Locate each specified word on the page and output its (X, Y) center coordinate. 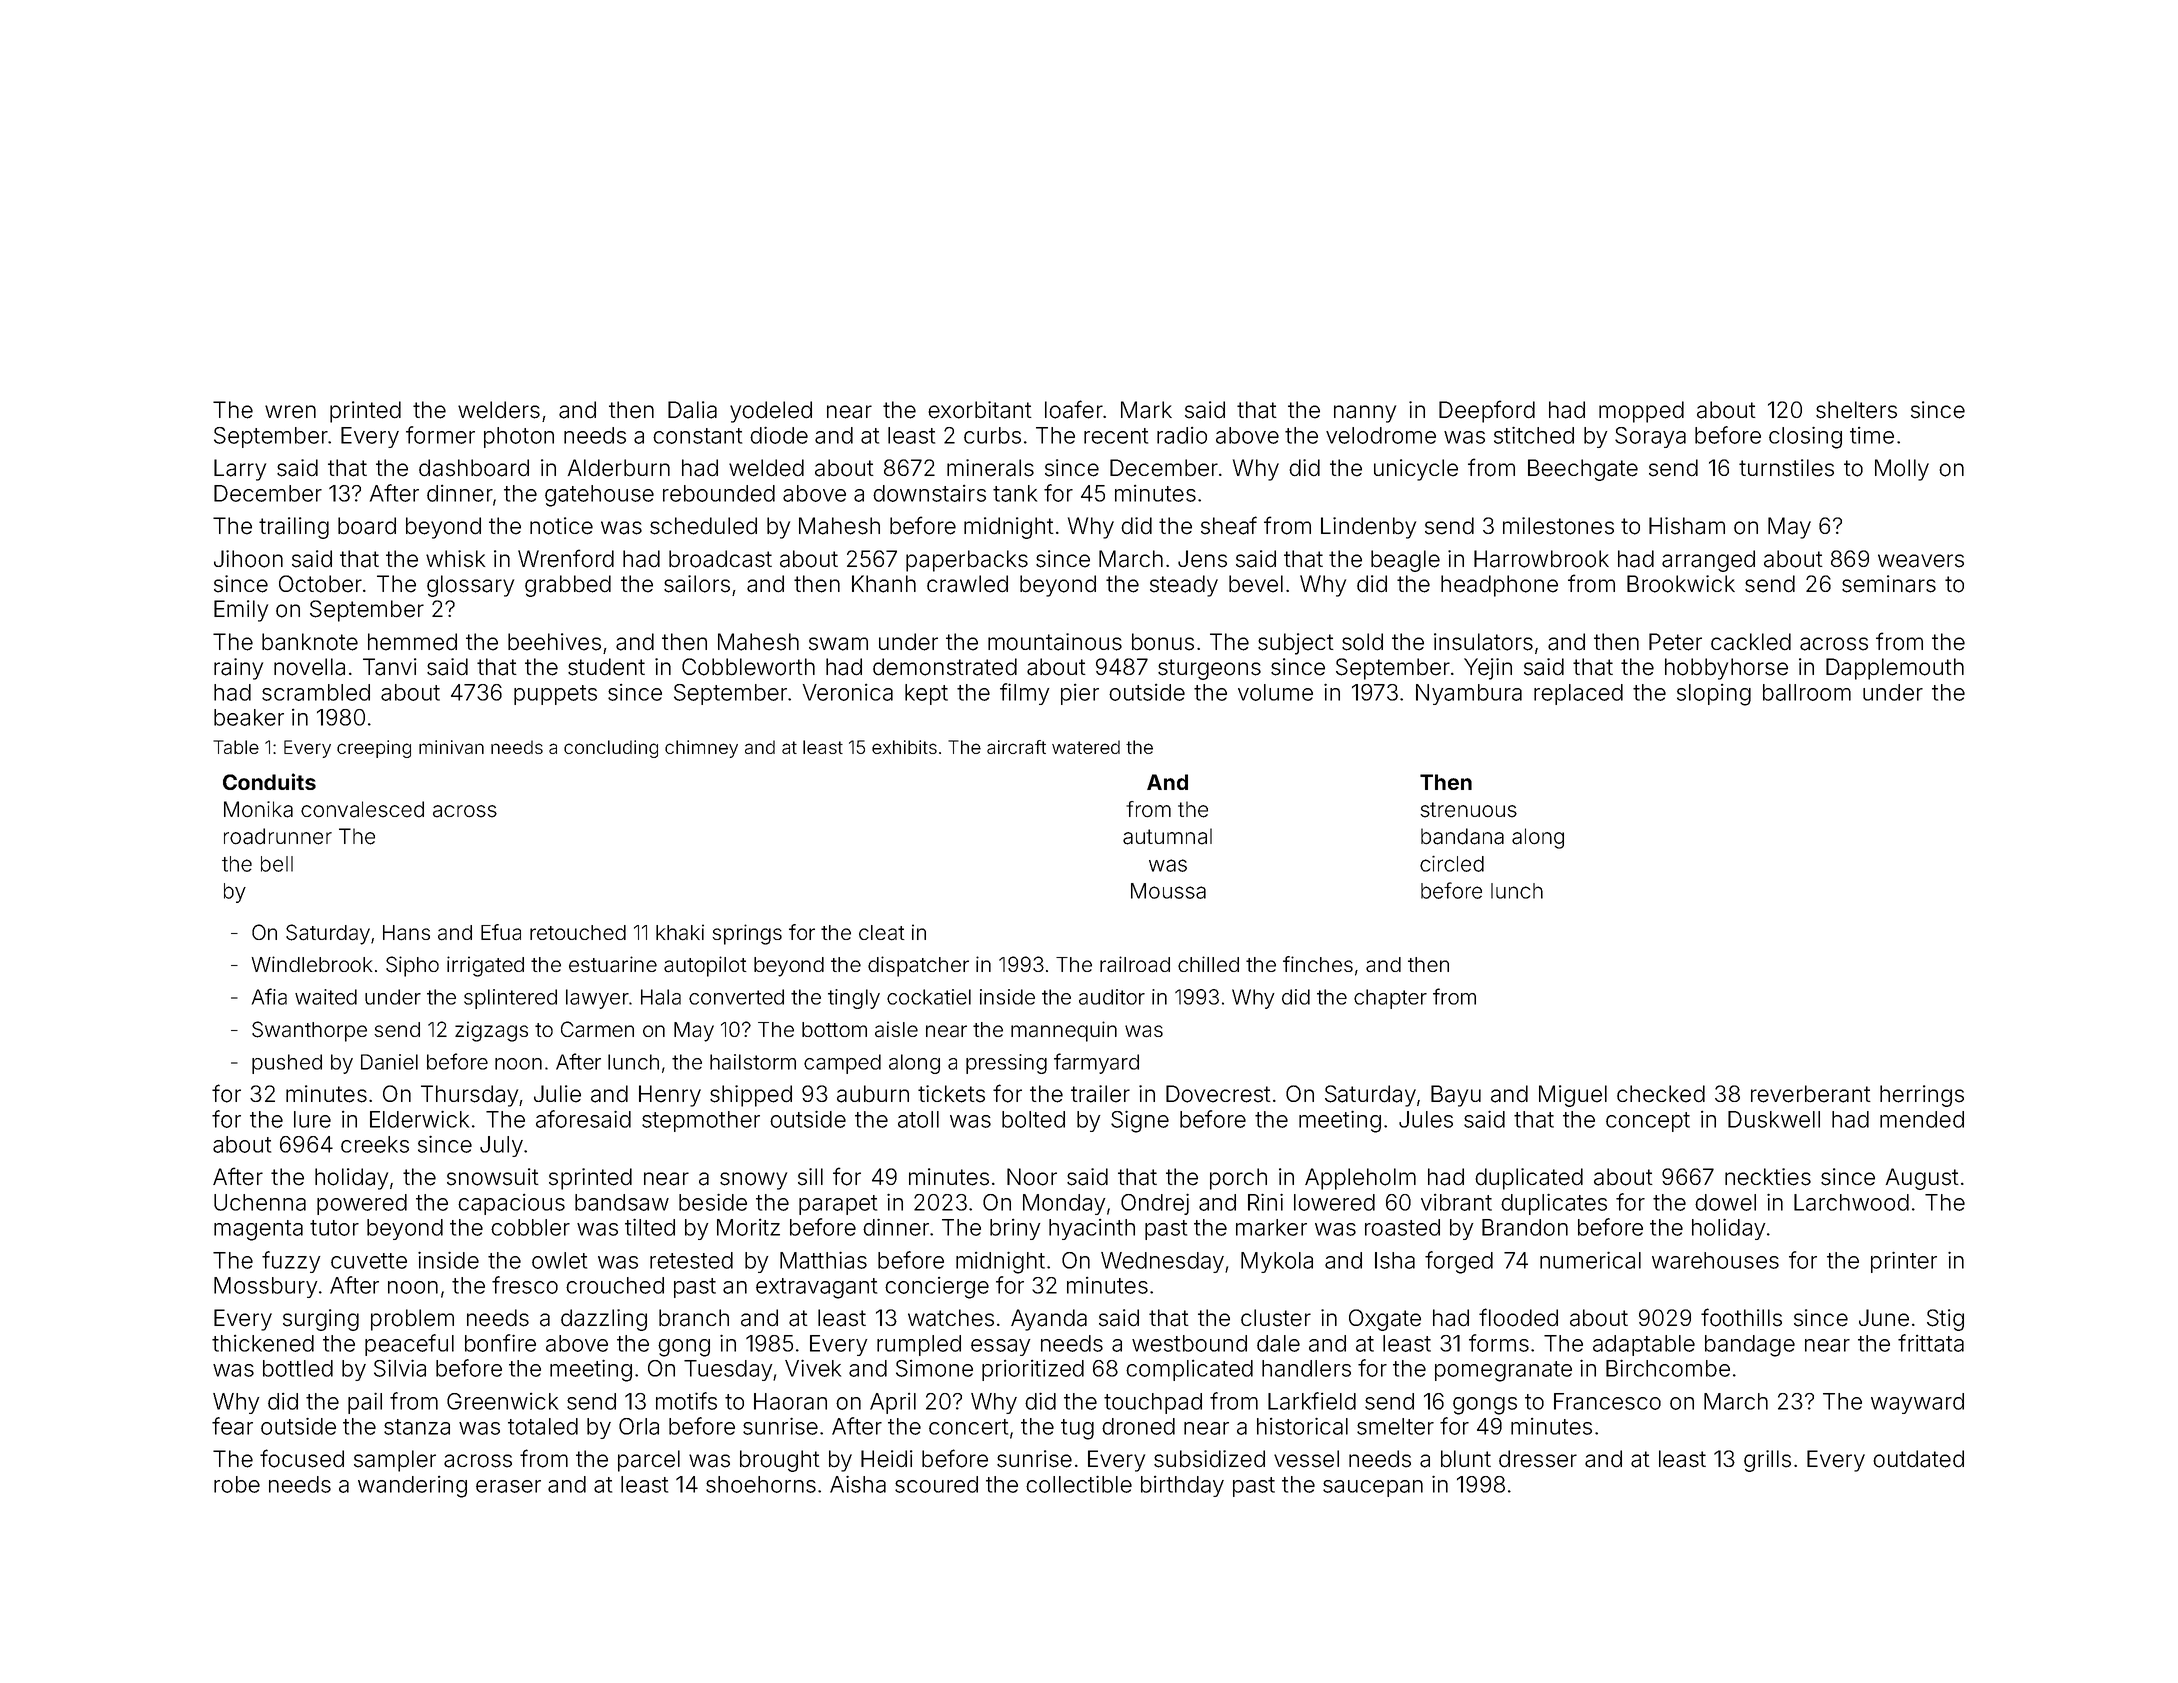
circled (1452, 864)
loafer (1074, 409)
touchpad (1153, 1403)
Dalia (692, 410)
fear (232, 1426)
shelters (1856, 410)
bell (277, 864)
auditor (1112, 997)
